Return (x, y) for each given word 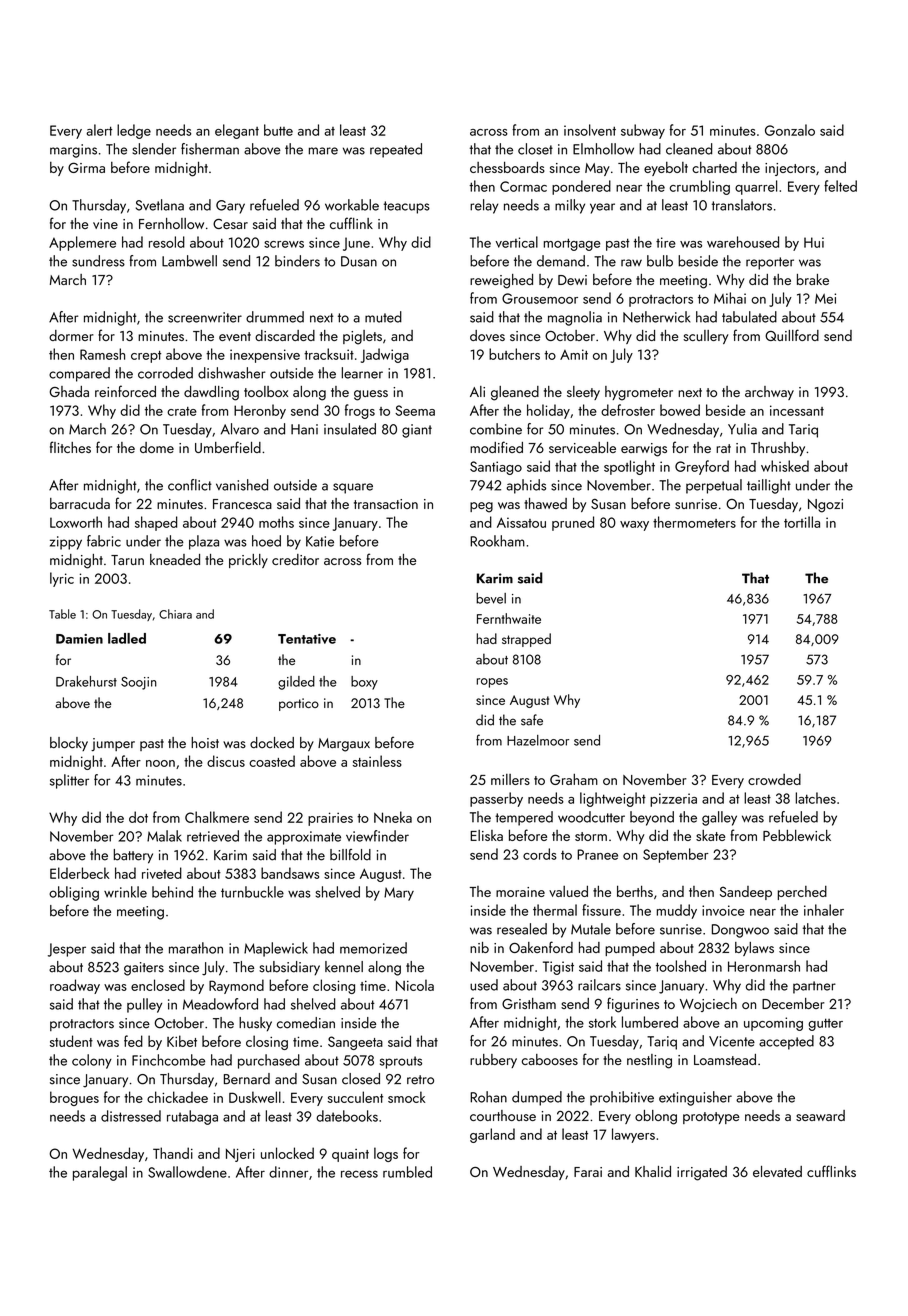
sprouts (401, 1062)
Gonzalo (790, 130)
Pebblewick (797, 835)
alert (99, 130)
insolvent (590, 130)
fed (133, 1041)
